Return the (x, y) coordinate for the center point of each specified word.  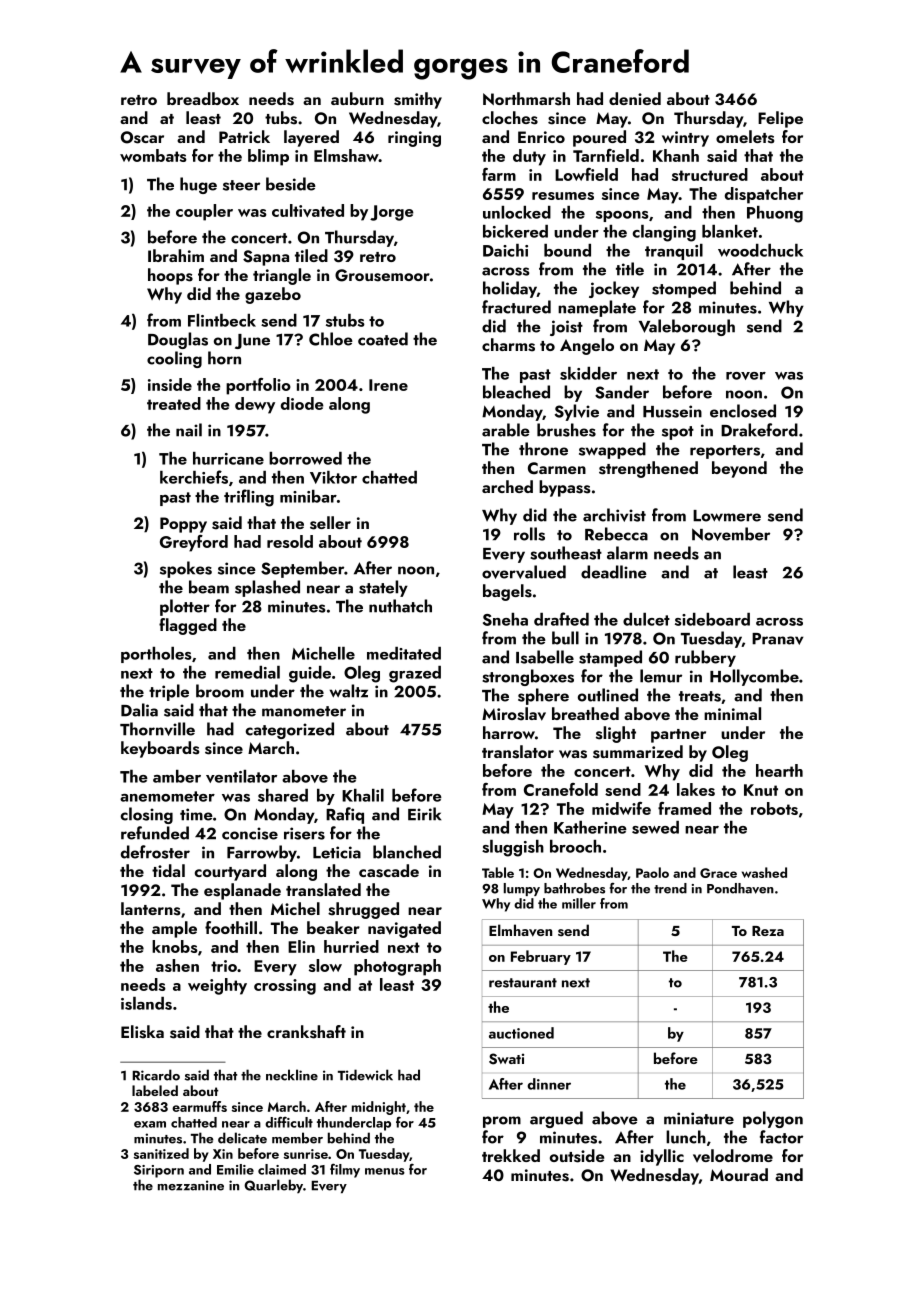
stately (383, 588)
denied (635, 98)
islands (146, 1003)
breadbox (203, 98)
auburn (357, 98)
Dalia (139, 710)
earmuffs (199, 1106)
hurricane (228, 458)
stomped (684, 289)
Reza (768, 931)
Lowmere (727, 516)
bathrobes (574, 888)
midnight (379, 1108)
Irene (388, 385)
